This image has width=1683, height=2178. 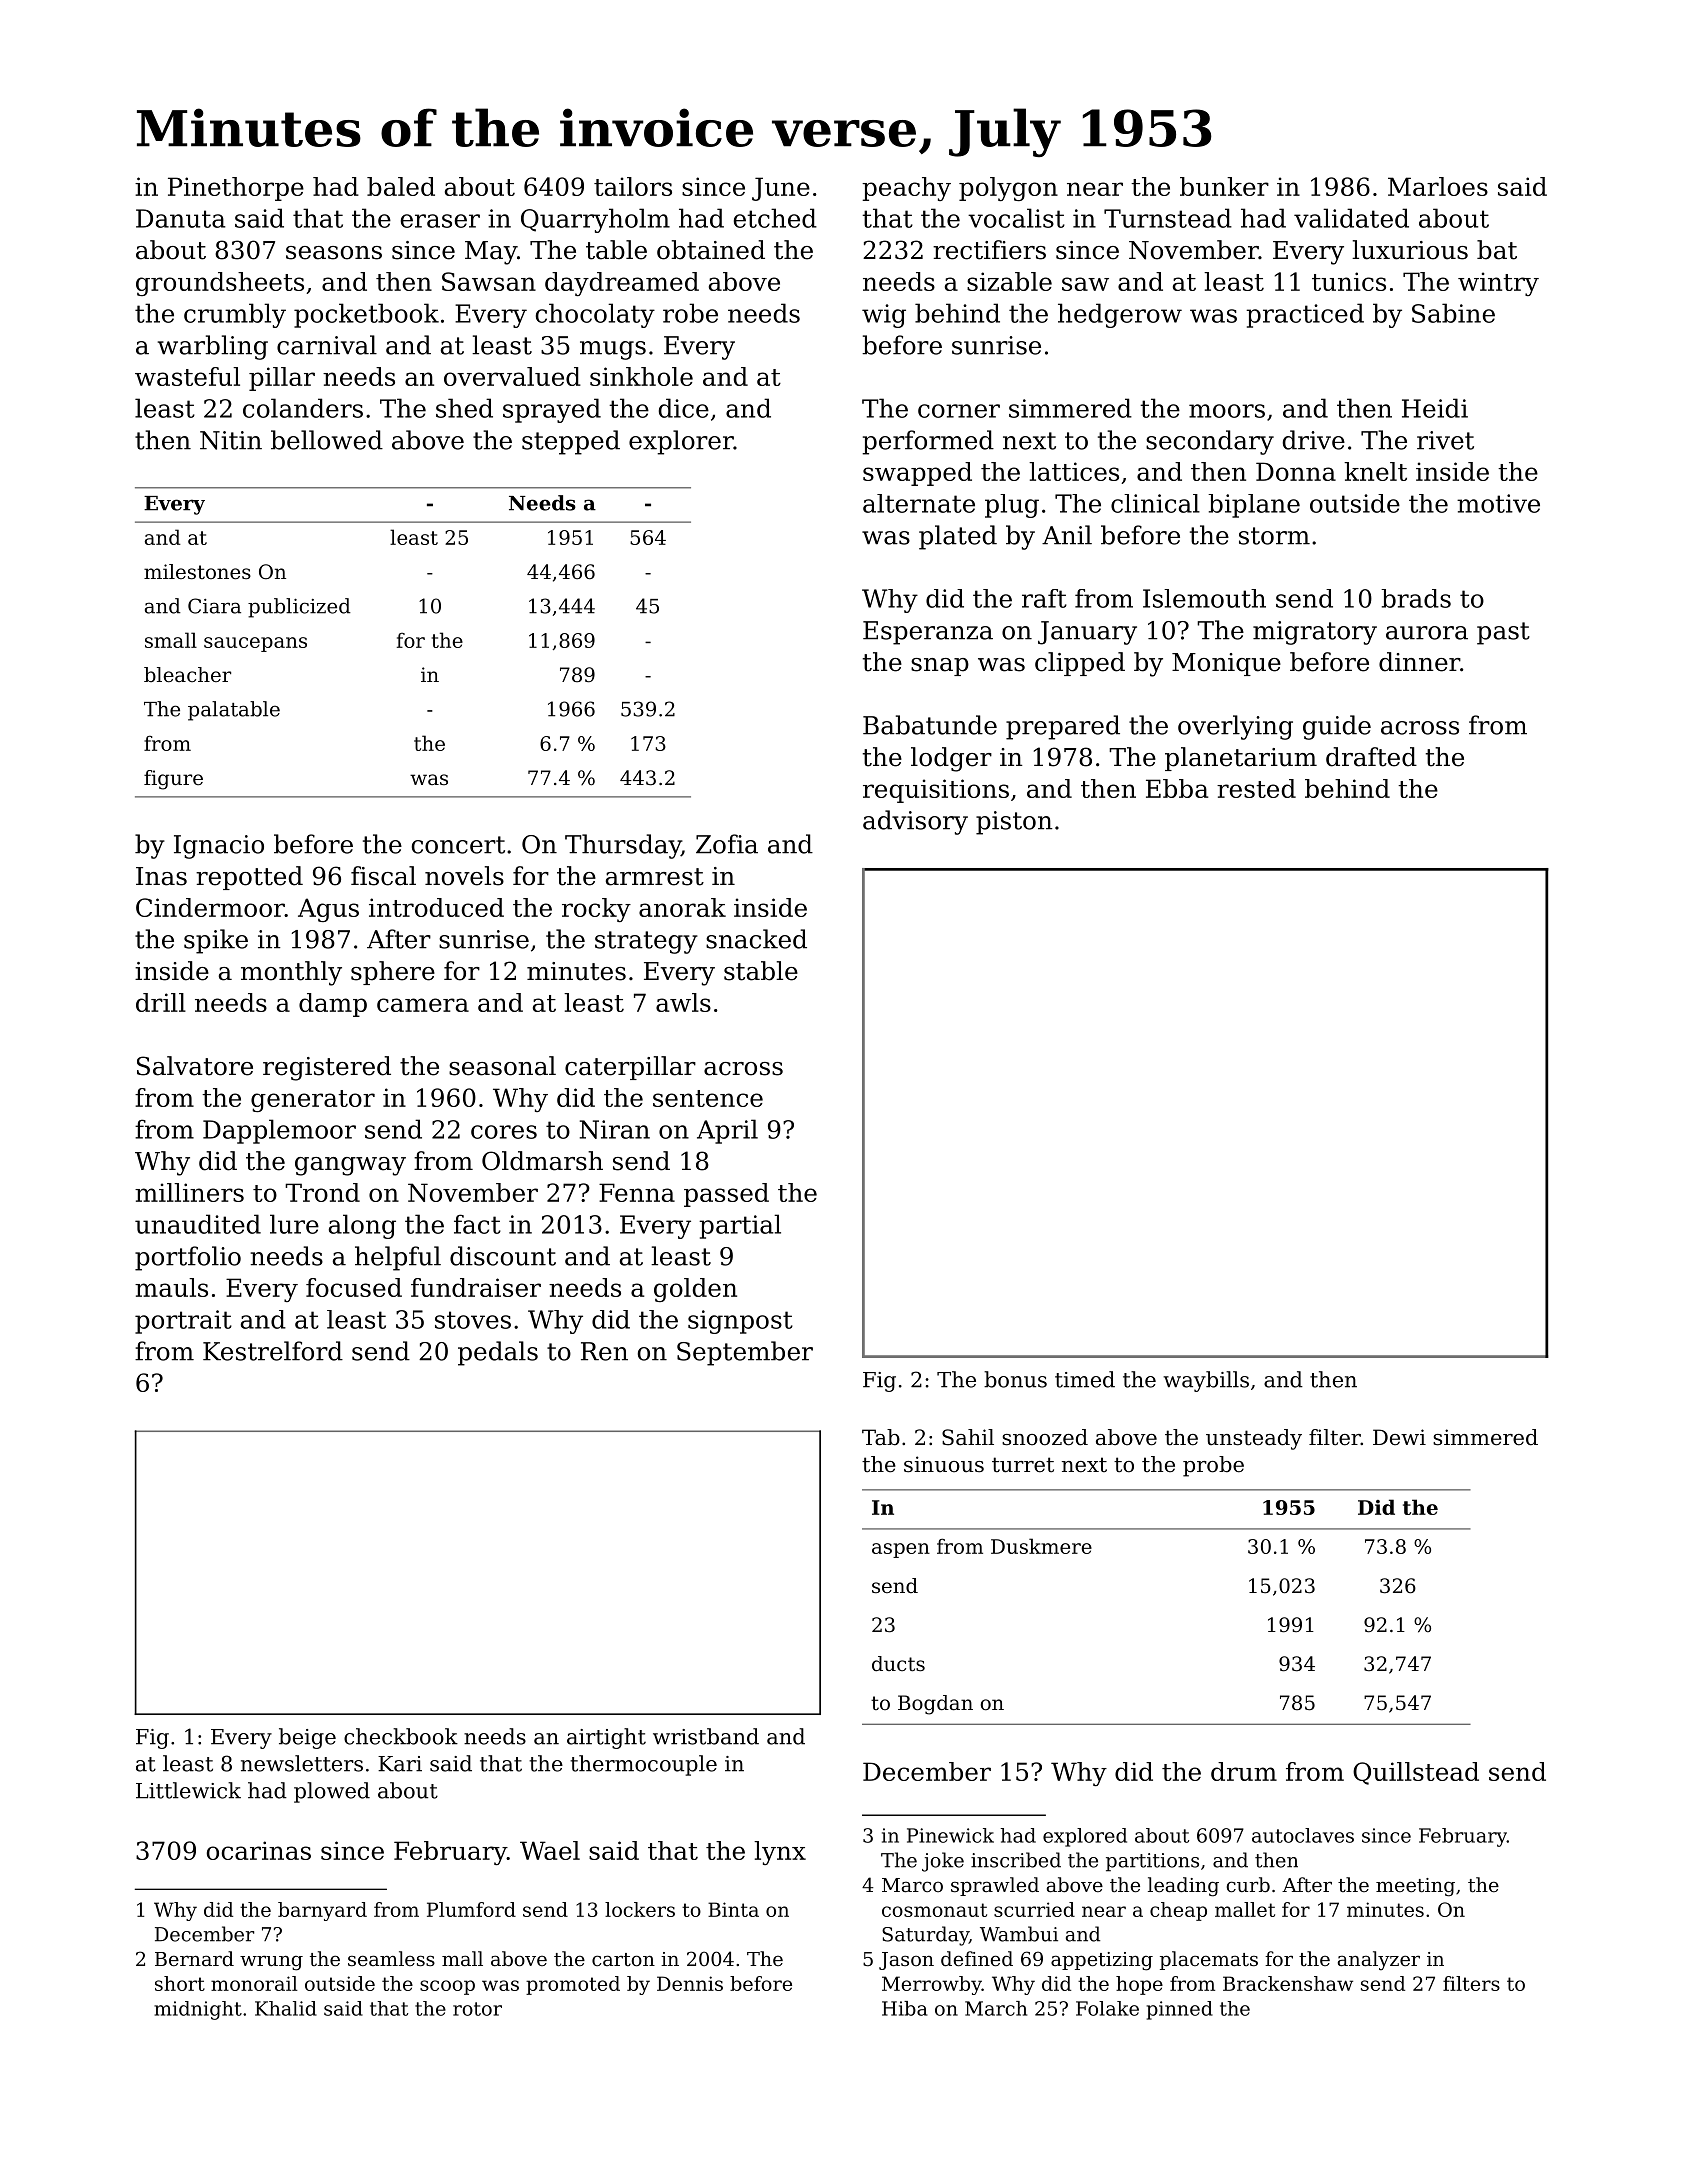 What do you see at coordinates (1399, 1437) in the image?
I see `Dewi` at bounding box center [1399, 1437].
